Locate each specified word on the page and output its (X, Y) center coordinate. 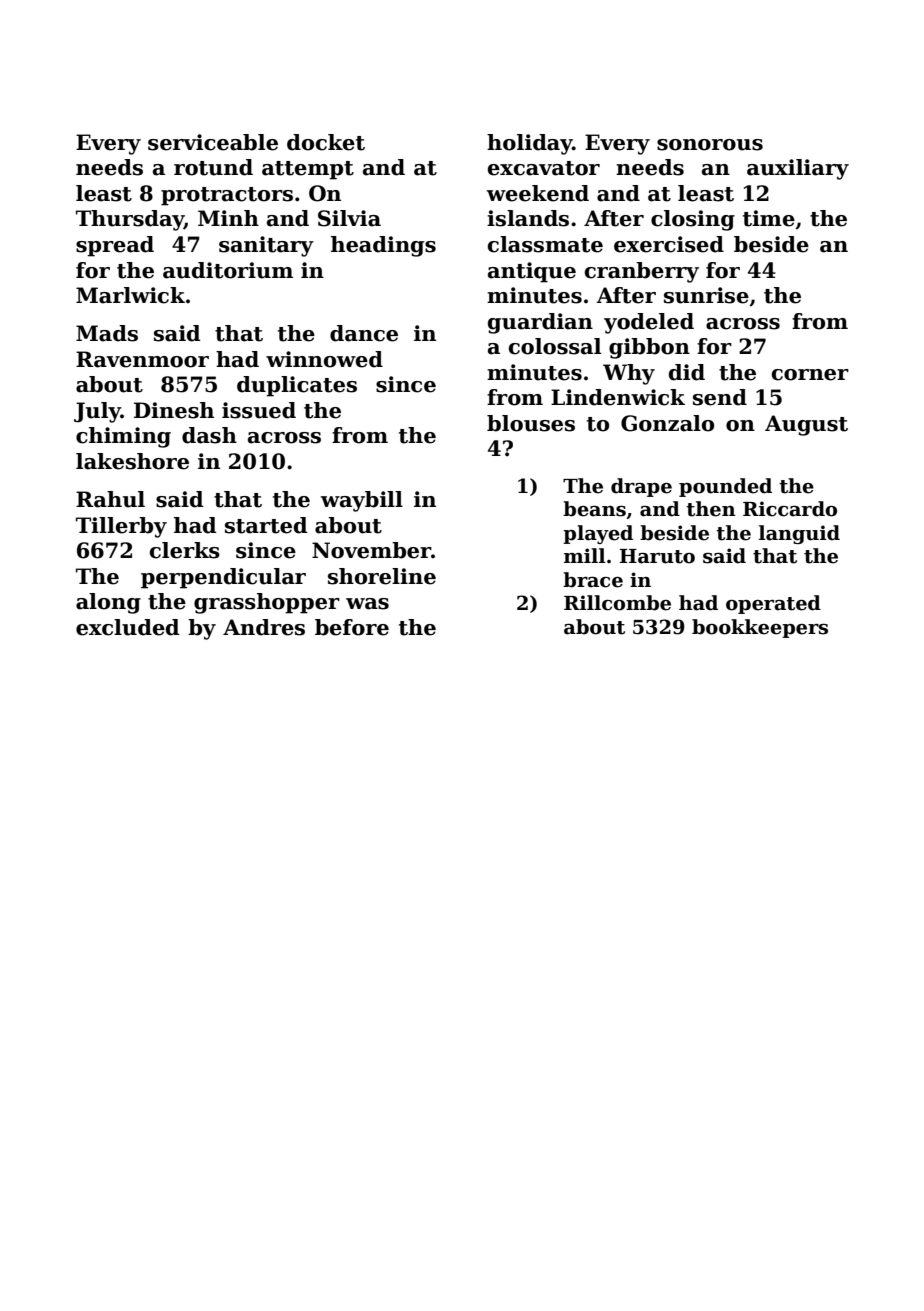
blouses (531, 423)
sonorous (710, 145)
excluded (127, 627)
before (352, 627)
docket (326, 142)
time (769, 218)
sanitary (266, 246)
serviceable (213, 142)
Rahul (110, 499)
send (720, 397)
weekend (538, 193)
